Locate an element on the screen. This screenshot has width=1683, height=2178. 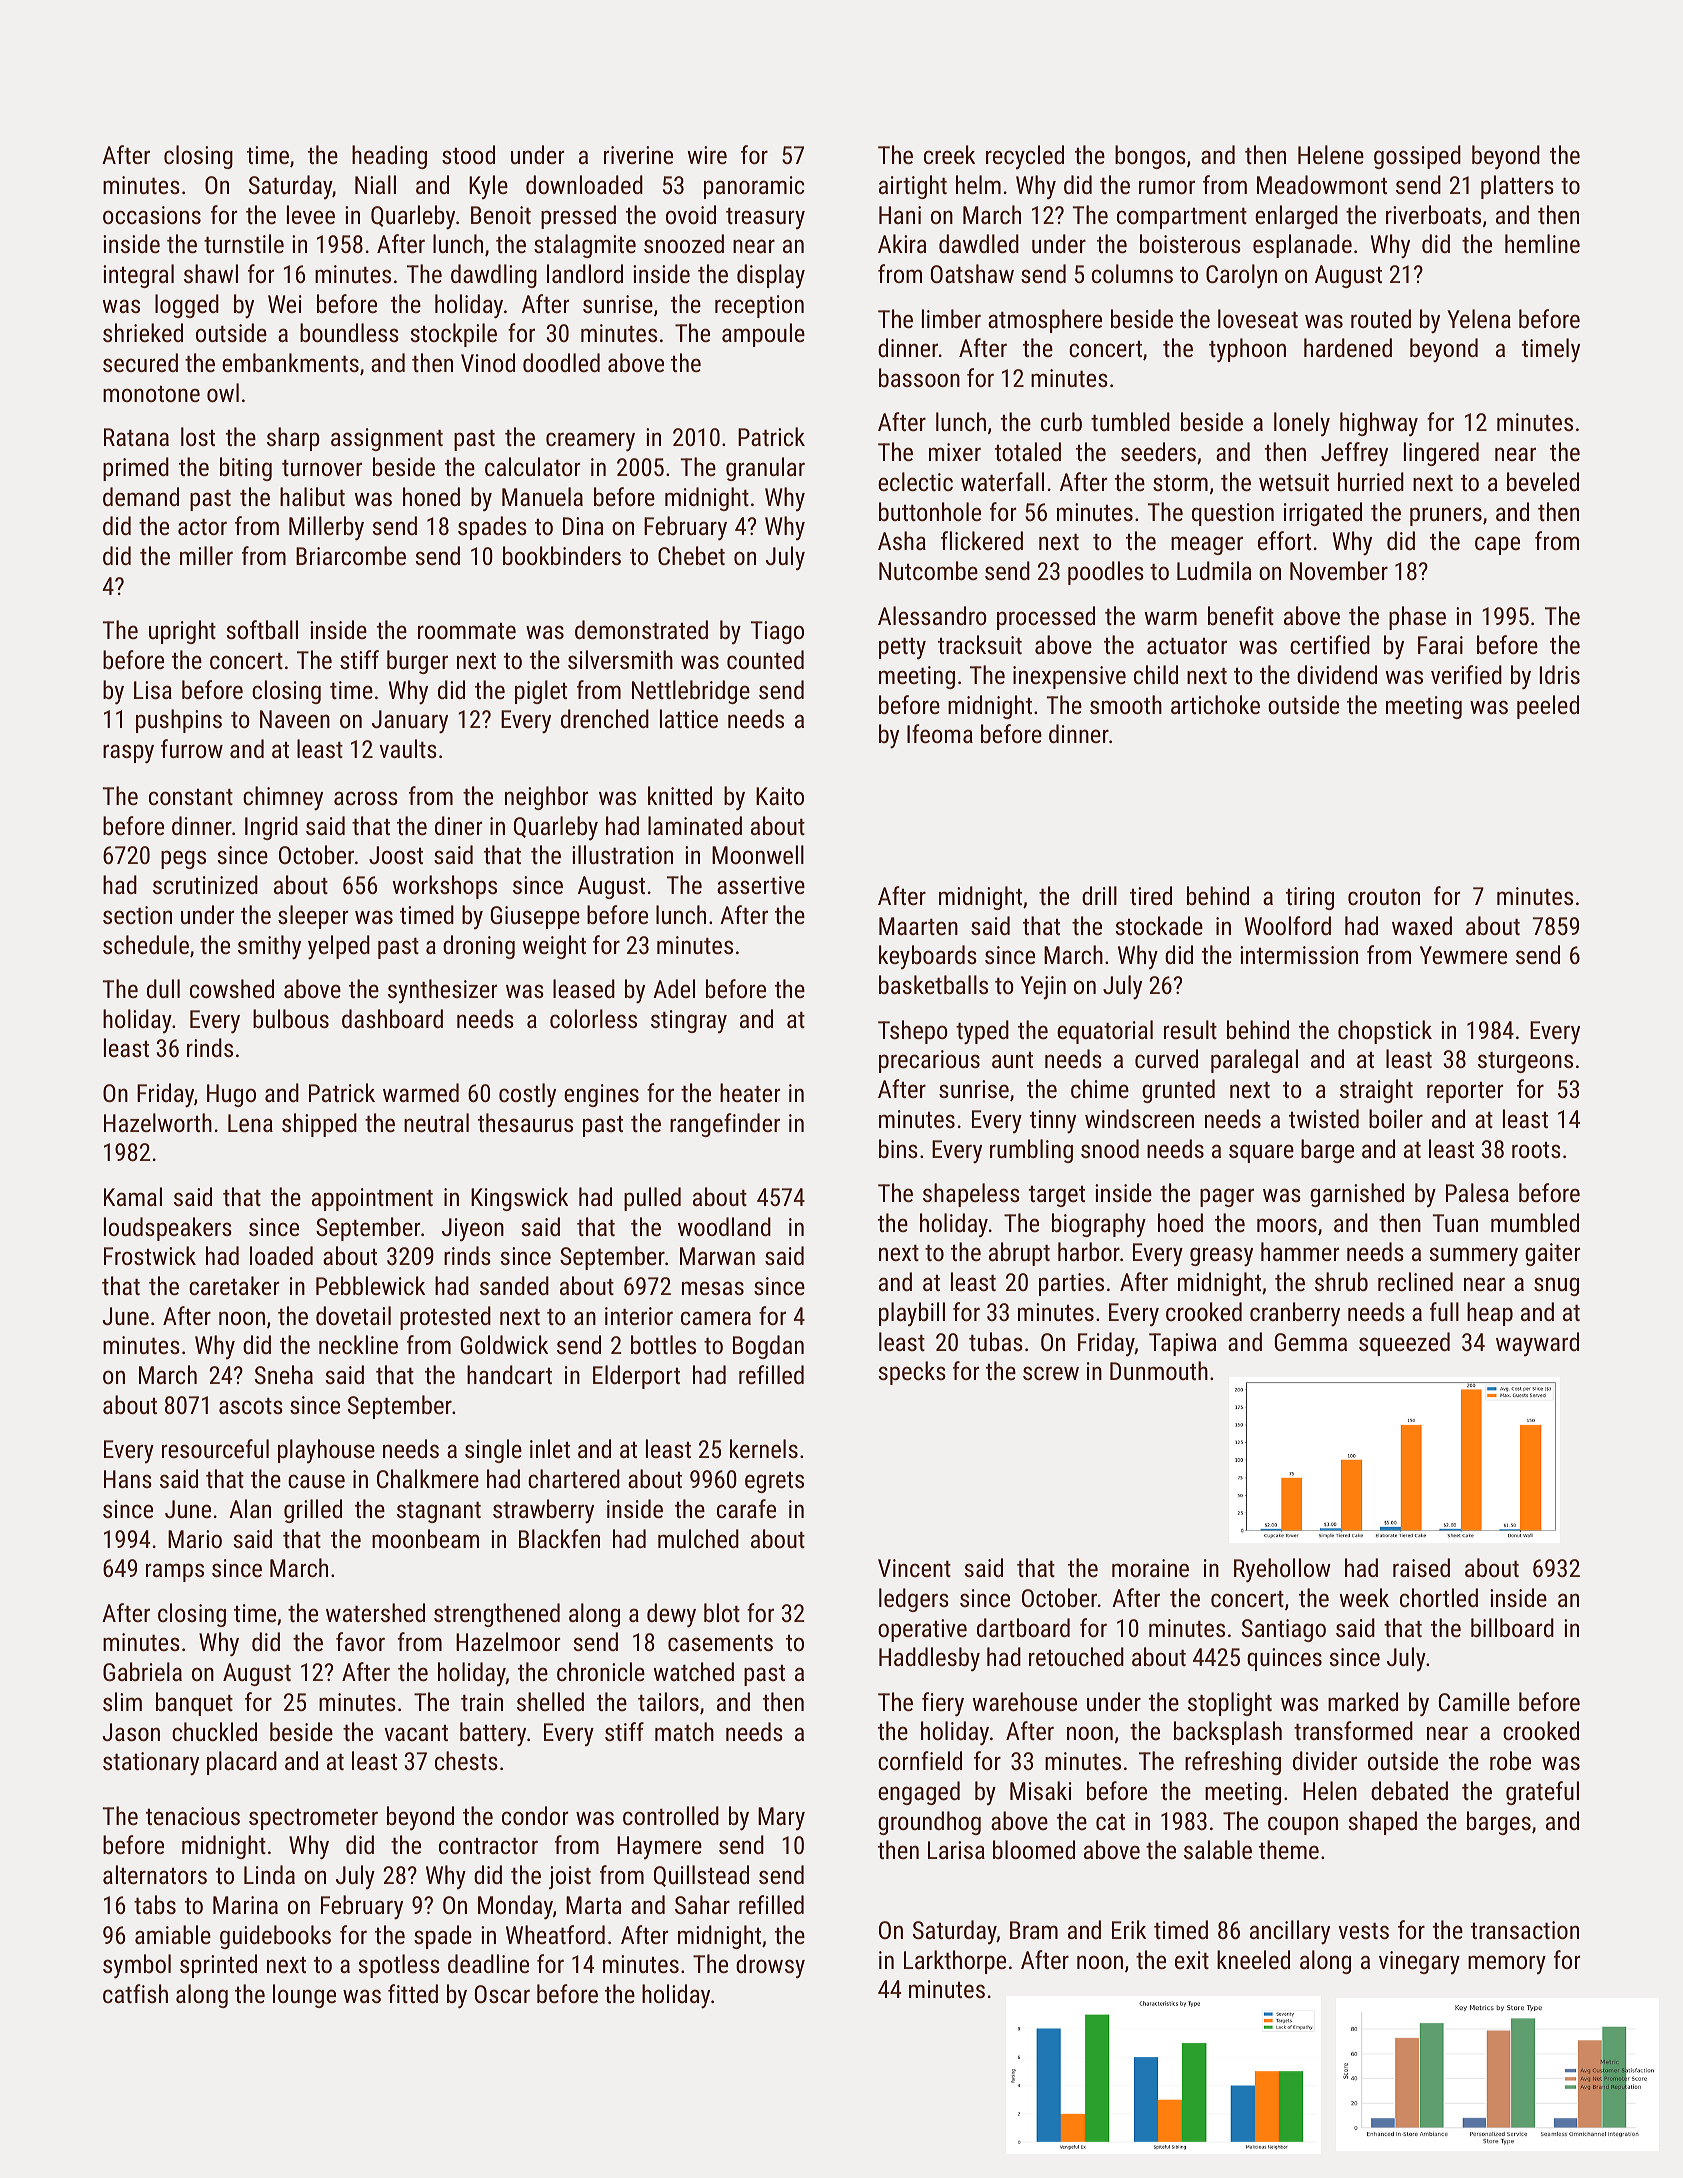
snoozed is located at coordinates (684, 243).
